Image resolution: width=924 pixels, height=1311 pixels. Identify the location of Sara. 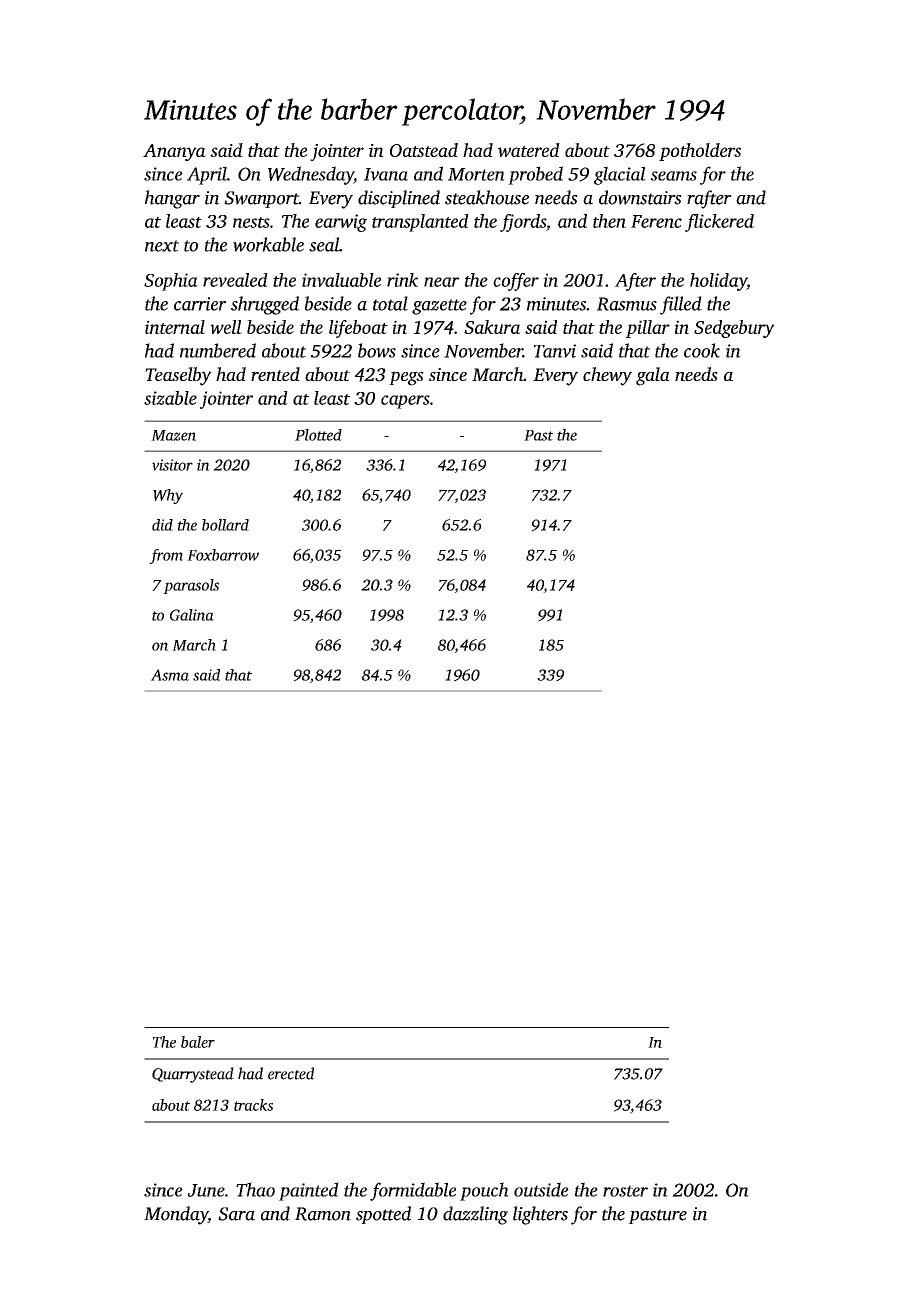
(236, 1214).
